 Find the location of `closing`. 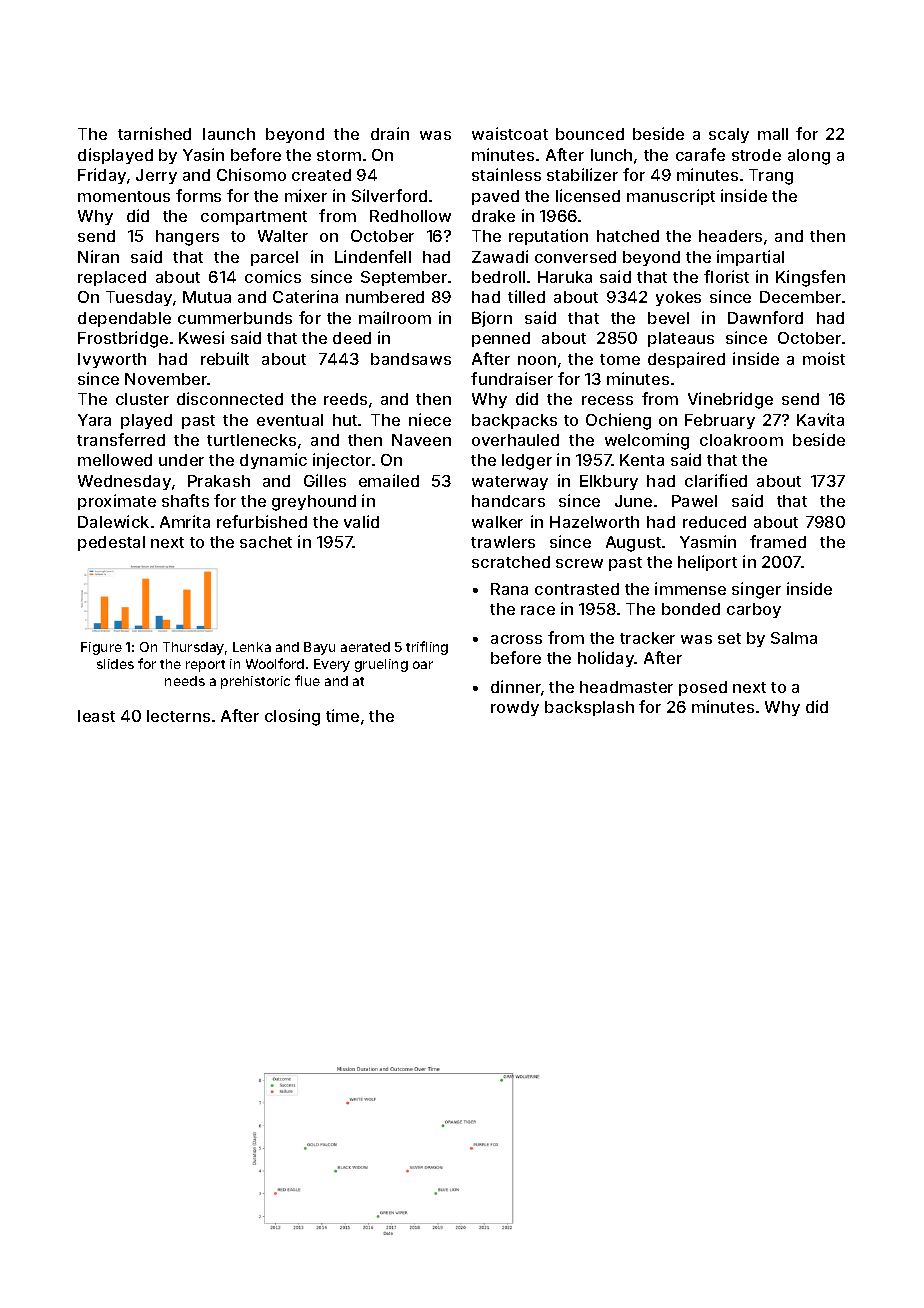

closing is located at coordinates (292, 717).
